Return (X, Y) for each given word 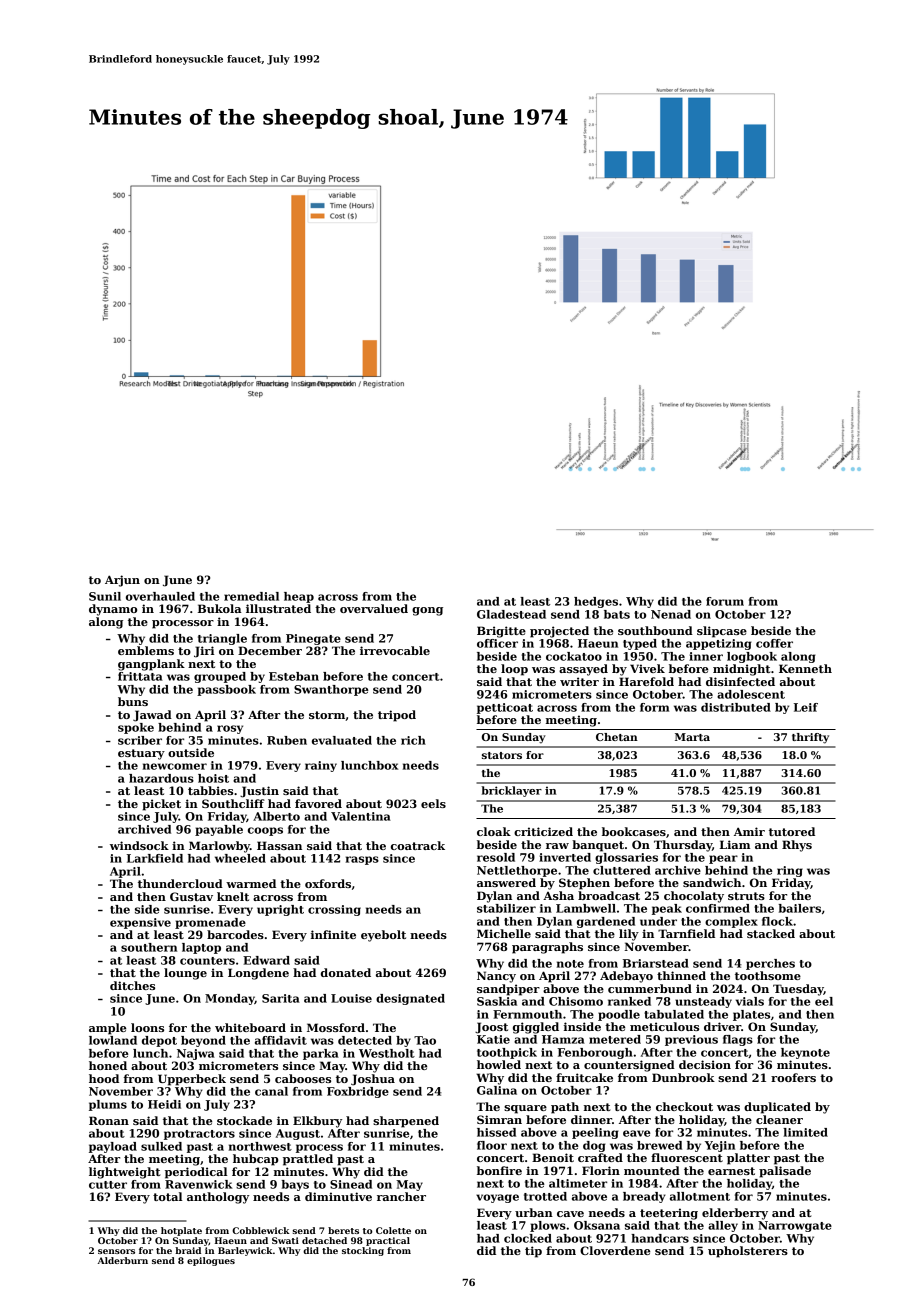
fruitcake (584, 1077)
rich (413, 740)
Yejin (720, 1146)
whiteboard (250, 1027)
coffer (774, 643)
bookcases (634, 831)
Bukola (220, 608)
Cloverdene (615, 1250)
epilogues (211, 1261)
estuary (141, 754)
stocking (363, 1251)
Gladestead (511, 614)
